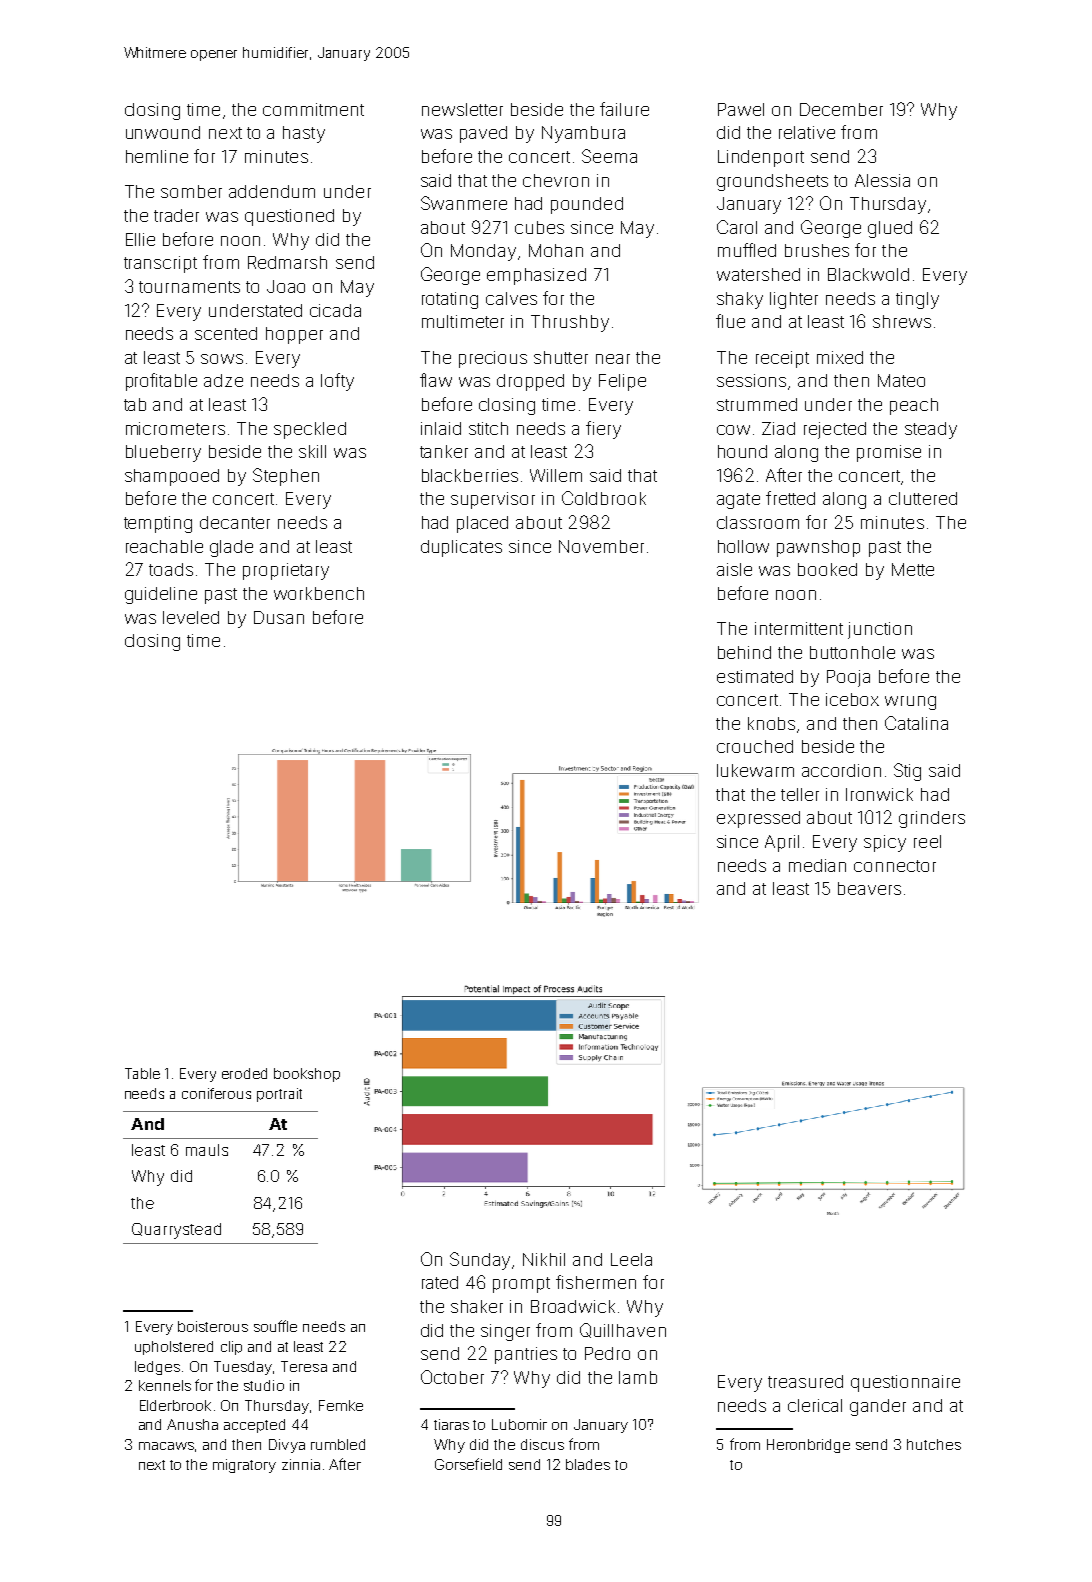 The width and height of the screenshot is (1092, 1582). What do you see at coordinates (917, 300) in the screenshot?
I see `tingly` at bounding box center [917, 300].
